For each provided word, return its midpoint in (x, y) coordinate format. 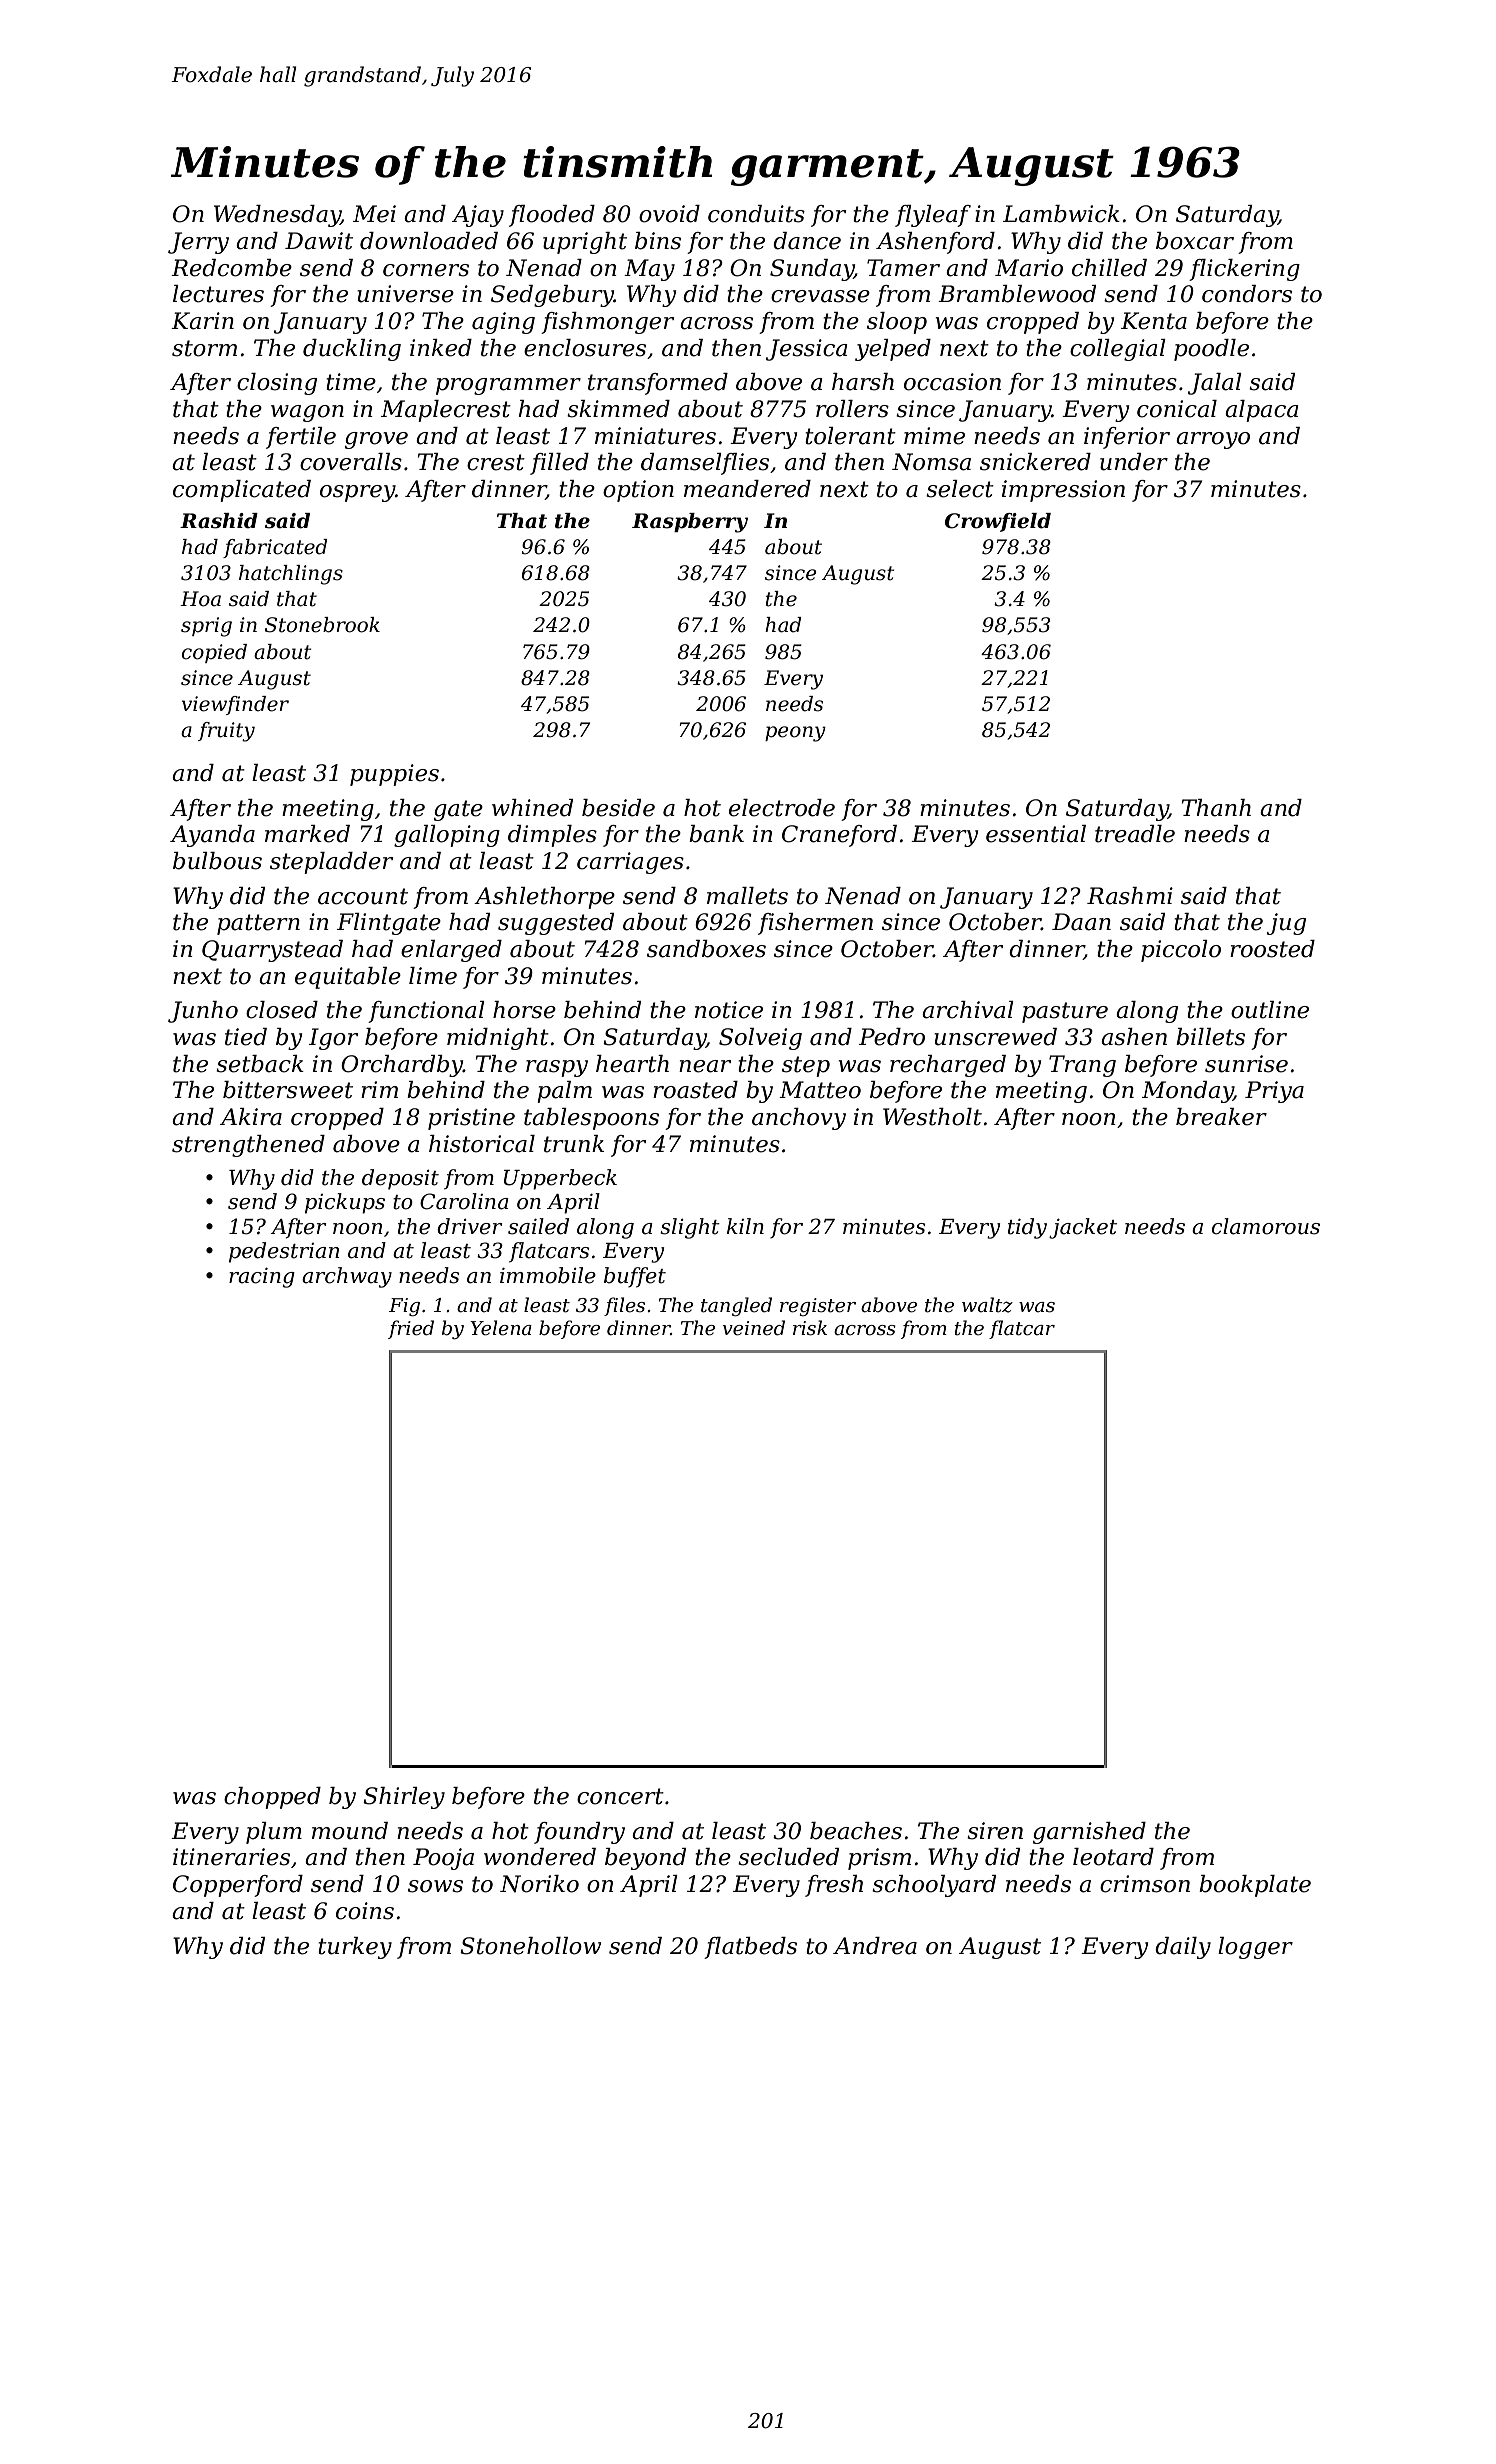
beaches (856, 1831)
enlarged (451, 951)
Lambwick (1061, 214)
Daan (1081, 922)
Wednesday (277, 216)
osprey (357, 493)
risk (810, 1328)
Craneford (839, 836)
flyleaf (933, 216)
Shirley (404, 1798)
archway (347, 1277)
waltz (987, 1305)
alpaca (1262, 411)
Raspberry (690, 523)
